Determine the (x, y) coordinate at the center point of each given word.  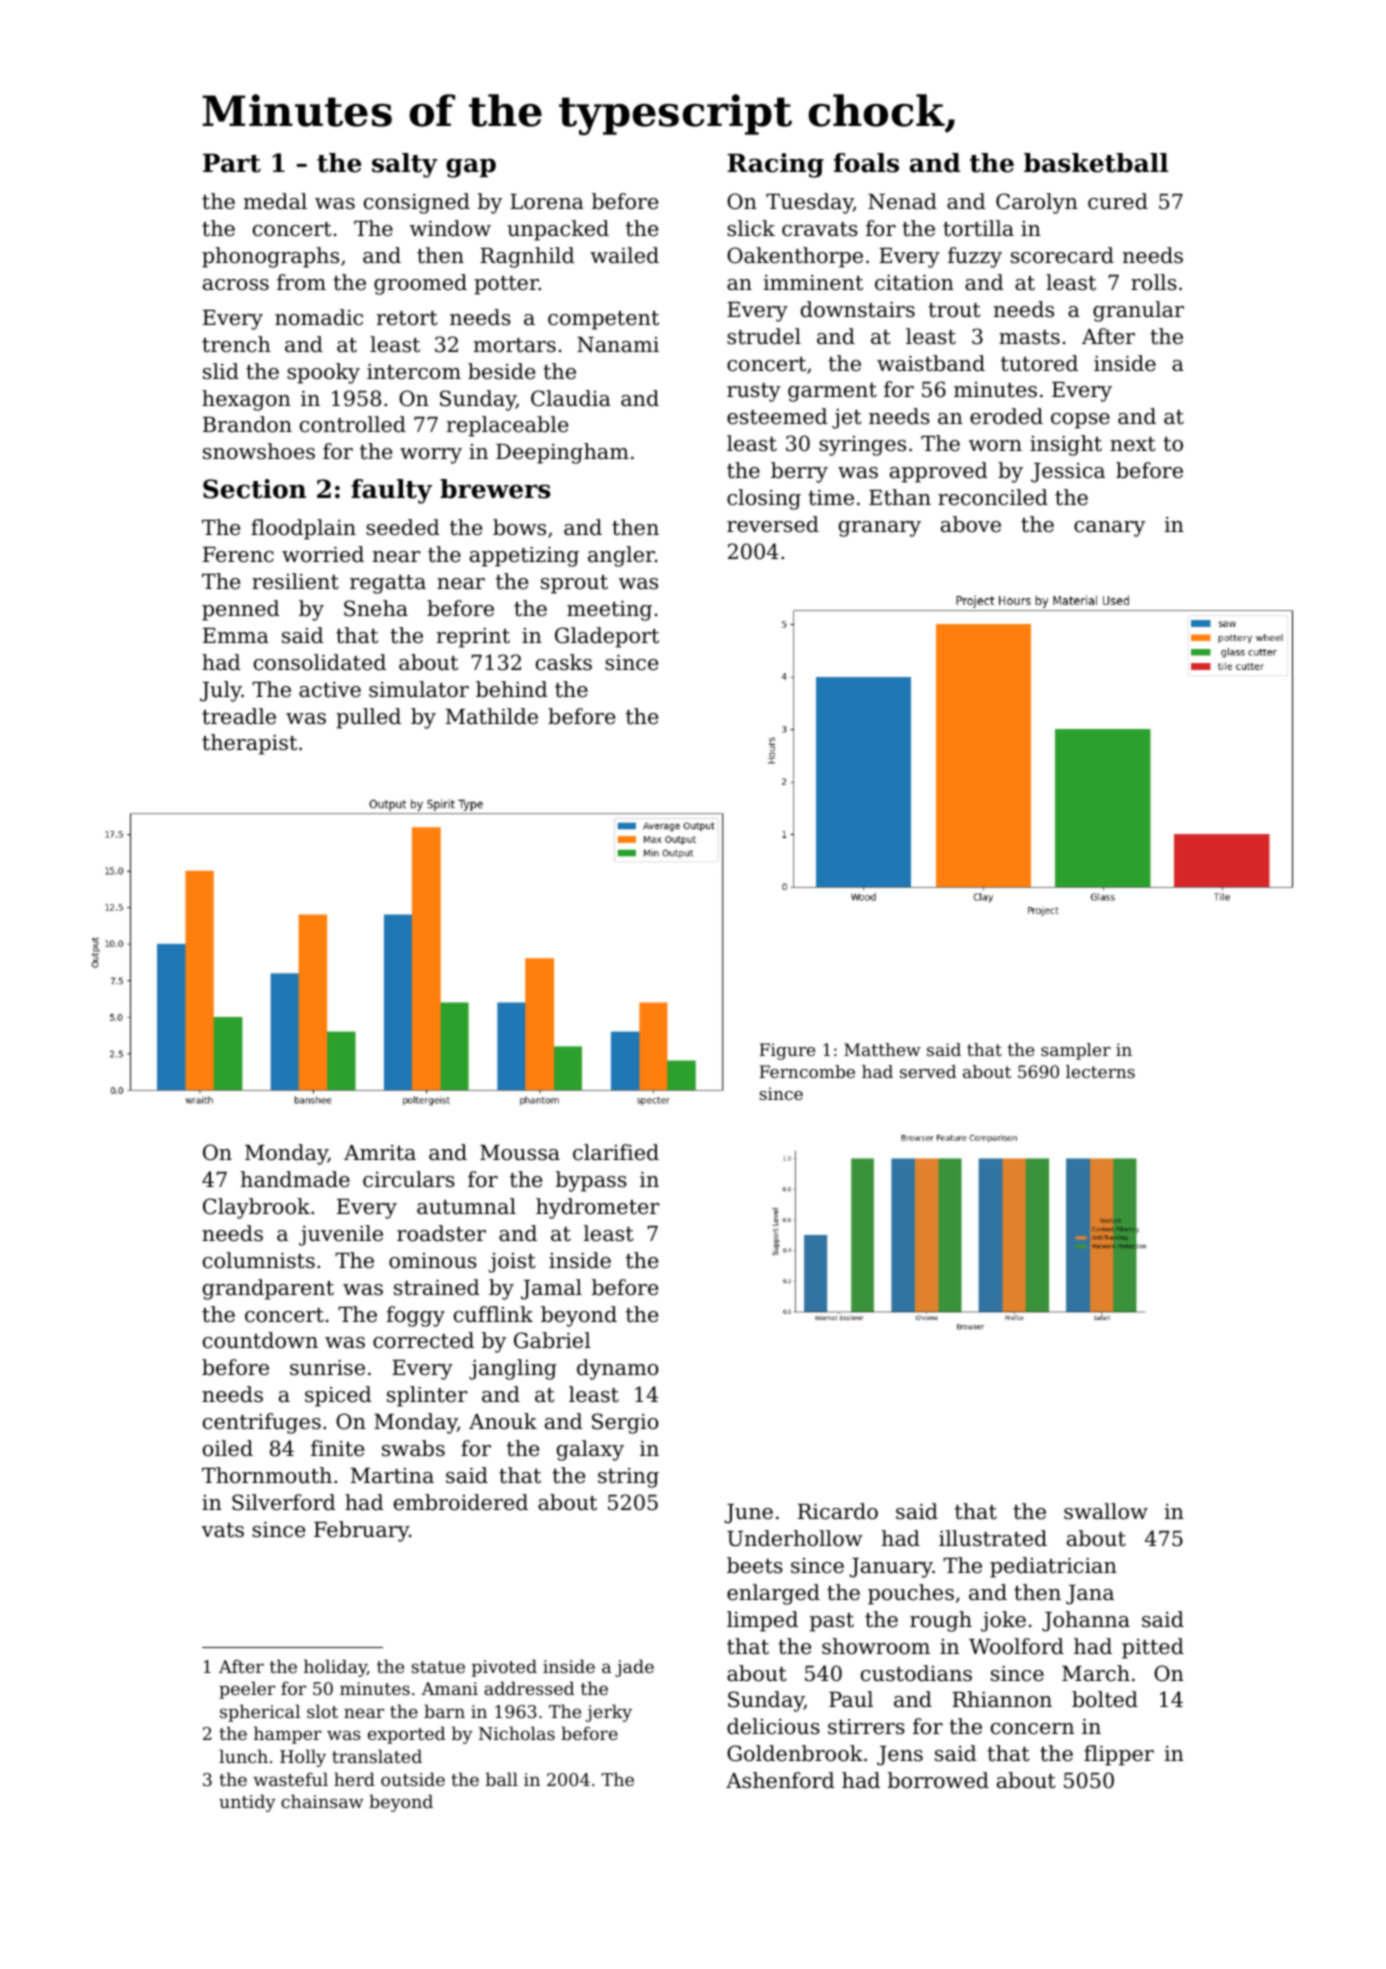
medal (275, 201)
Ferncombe (807, 1071)
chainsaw (322, 1801)
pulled (368, 718)
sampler (1076, 1051)
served (928, 1071)
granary (880, 529)
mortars (515, 345)
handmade (295, 1179)
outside (413, 1779)
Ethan (900, 497)
